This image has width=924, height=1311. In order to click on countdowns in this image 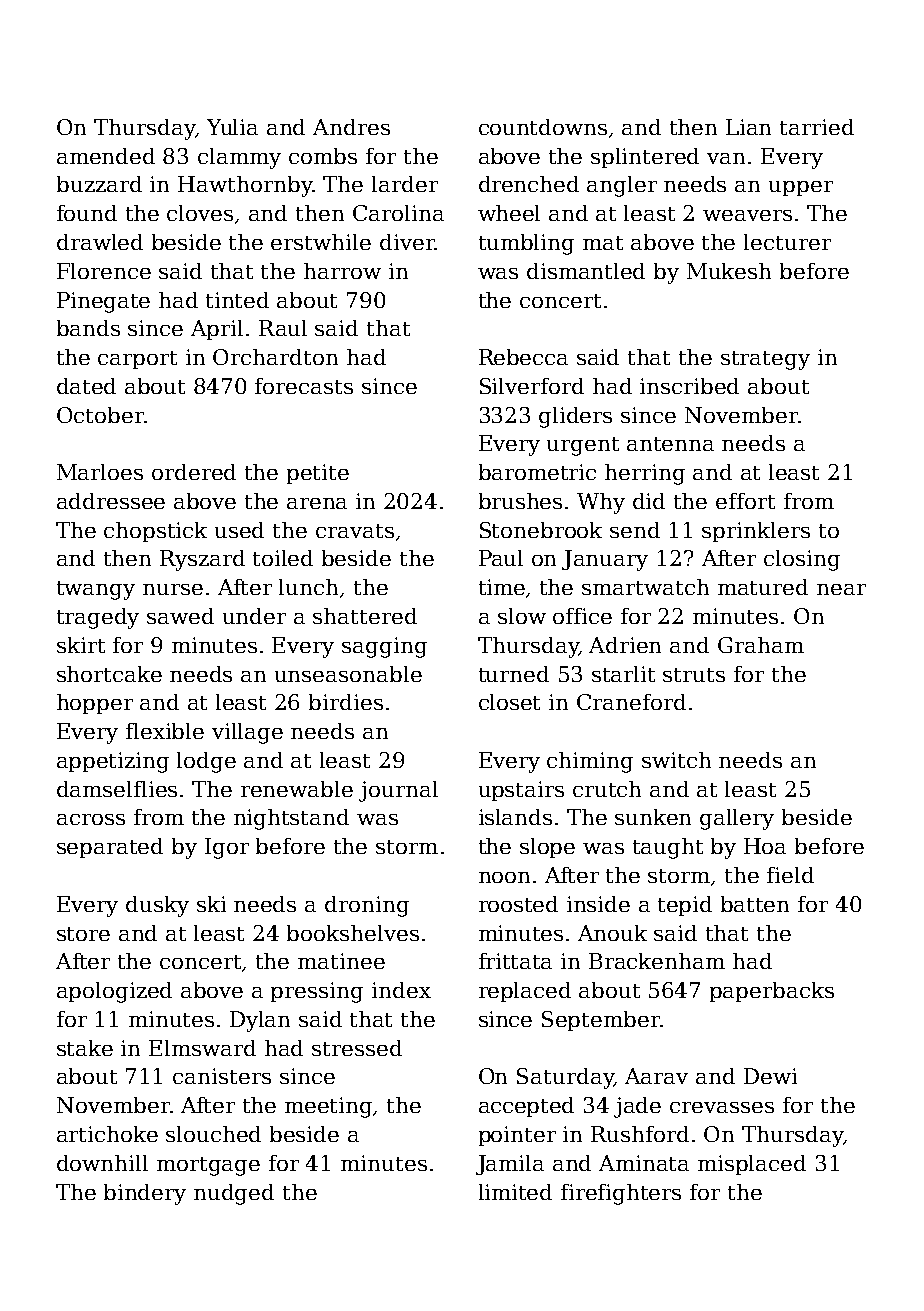, I will do `click(543, 127)`.
